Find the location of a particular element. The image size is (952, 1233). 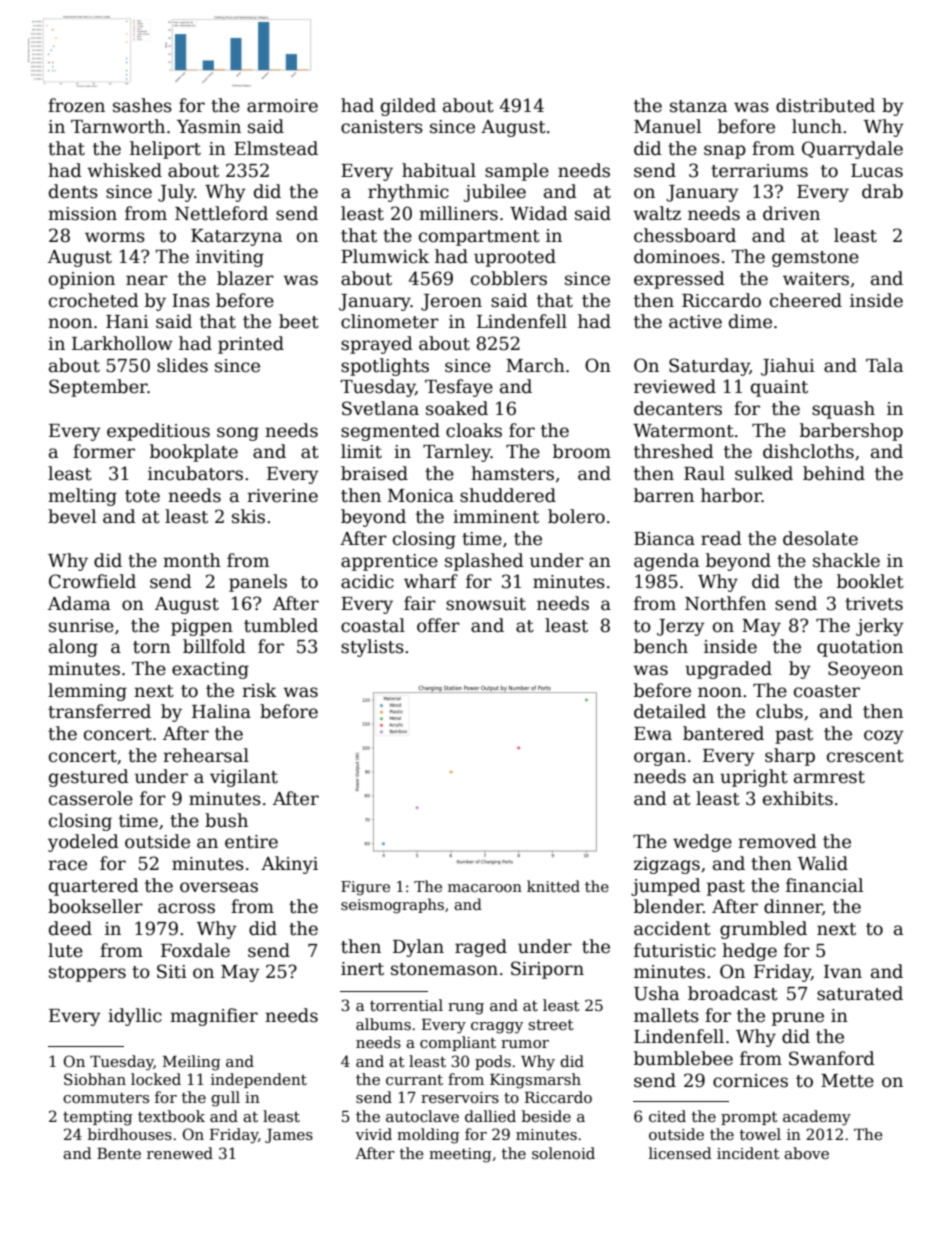

reviewed is located at coordinates (675, 386).
